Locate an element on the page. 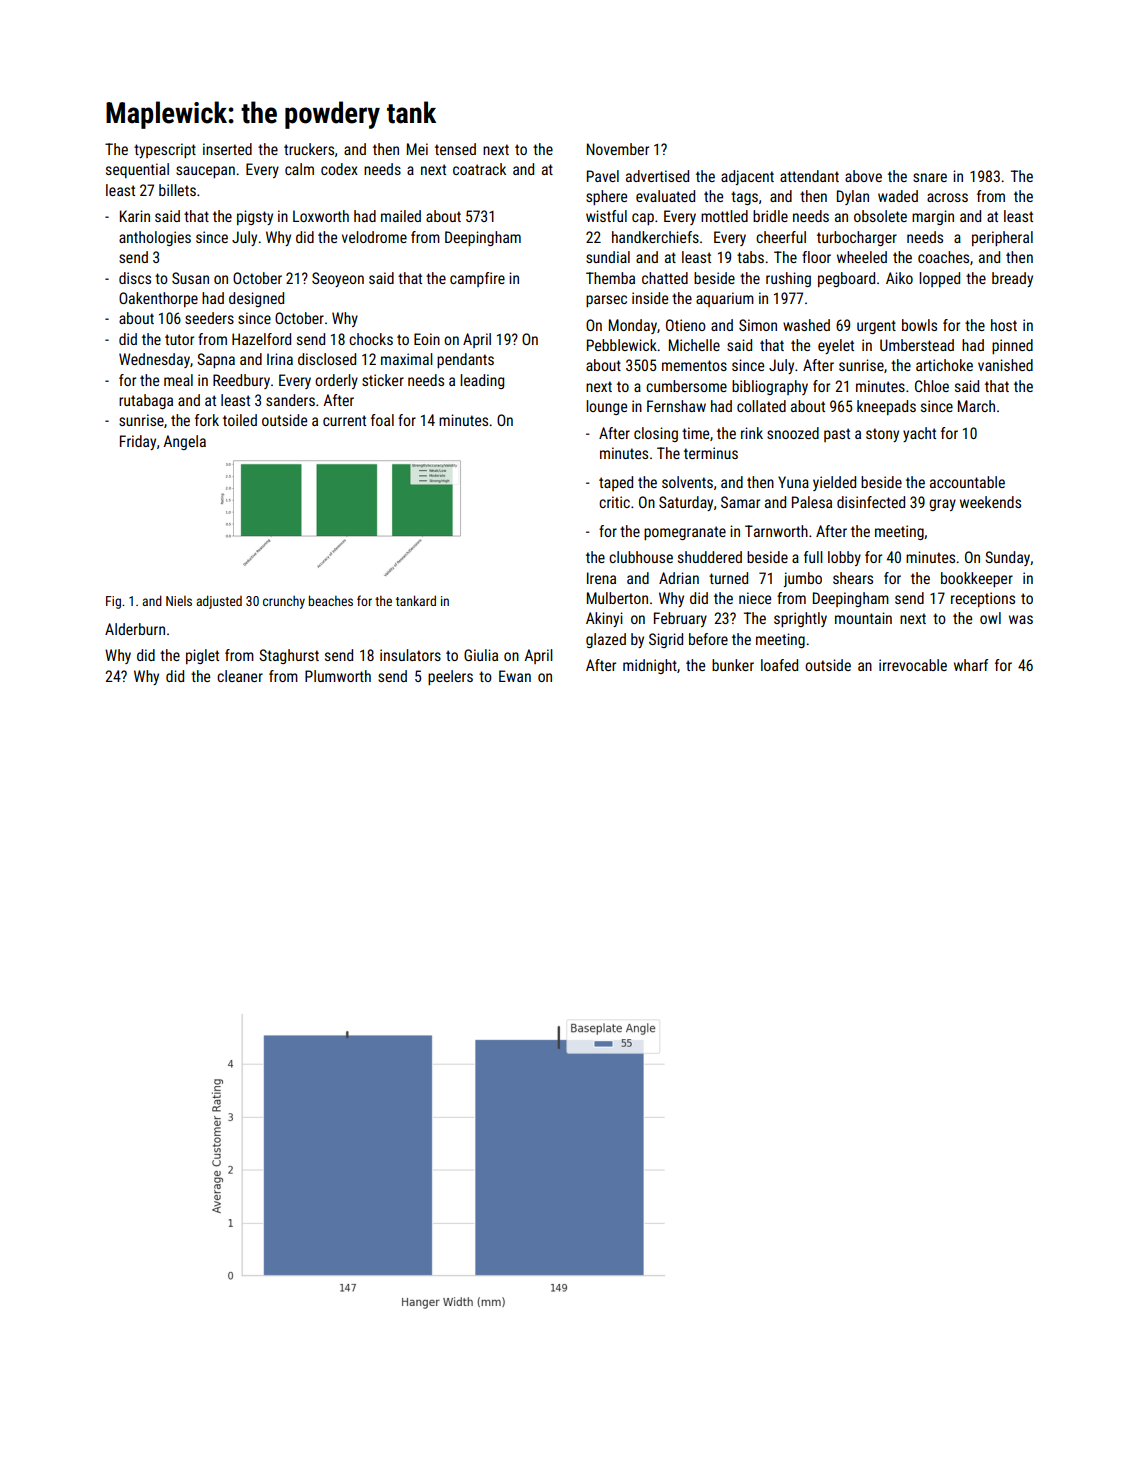 Image resolution: width=1139 pixels, height=1474 pixels. Eoin is located at coordinates (427, 339).
